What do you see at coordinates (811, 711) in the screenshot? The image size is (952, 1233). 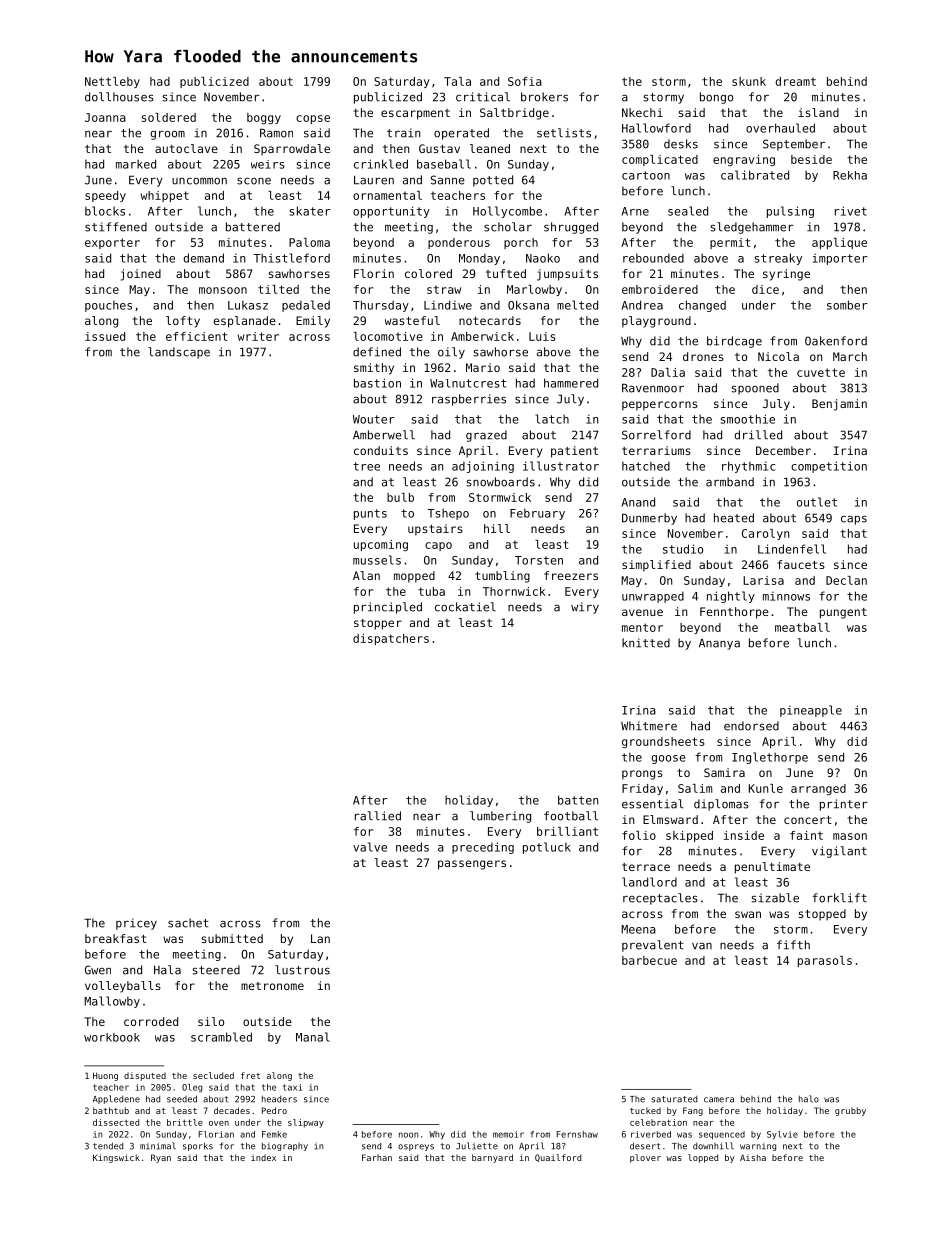 I see `pineapple` at bounding box center [811, 711].
